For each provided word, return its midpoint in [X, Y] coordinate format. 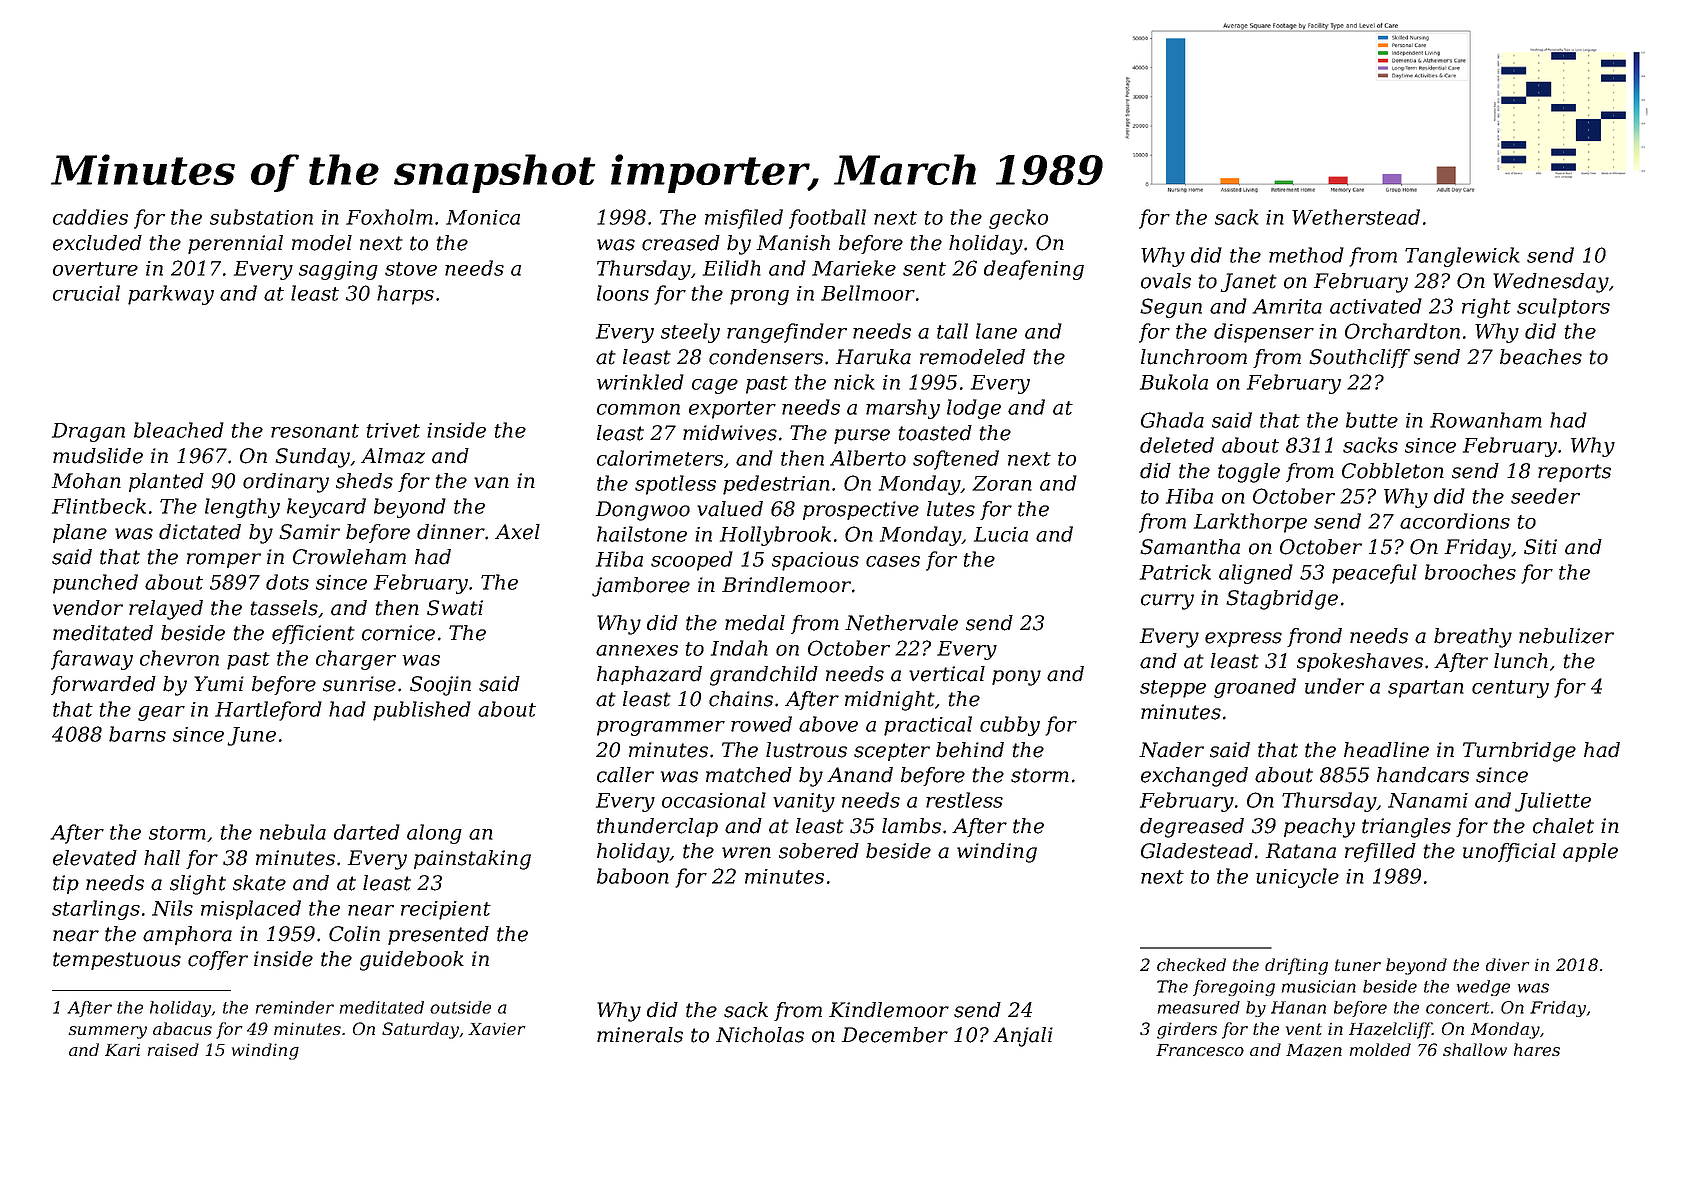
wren [746, 853]
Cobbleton [1393, 471]
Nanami [1428, 800]
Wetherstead [1356, 217]
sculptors [1563, 308]
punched [95, 584]
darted [367, 832]
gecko [1018, 219]
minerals [640, 1035]
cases [893, 561]
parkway [171, 295]
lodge [974, 409]
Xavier [496, 1029]
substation [261, 217]
